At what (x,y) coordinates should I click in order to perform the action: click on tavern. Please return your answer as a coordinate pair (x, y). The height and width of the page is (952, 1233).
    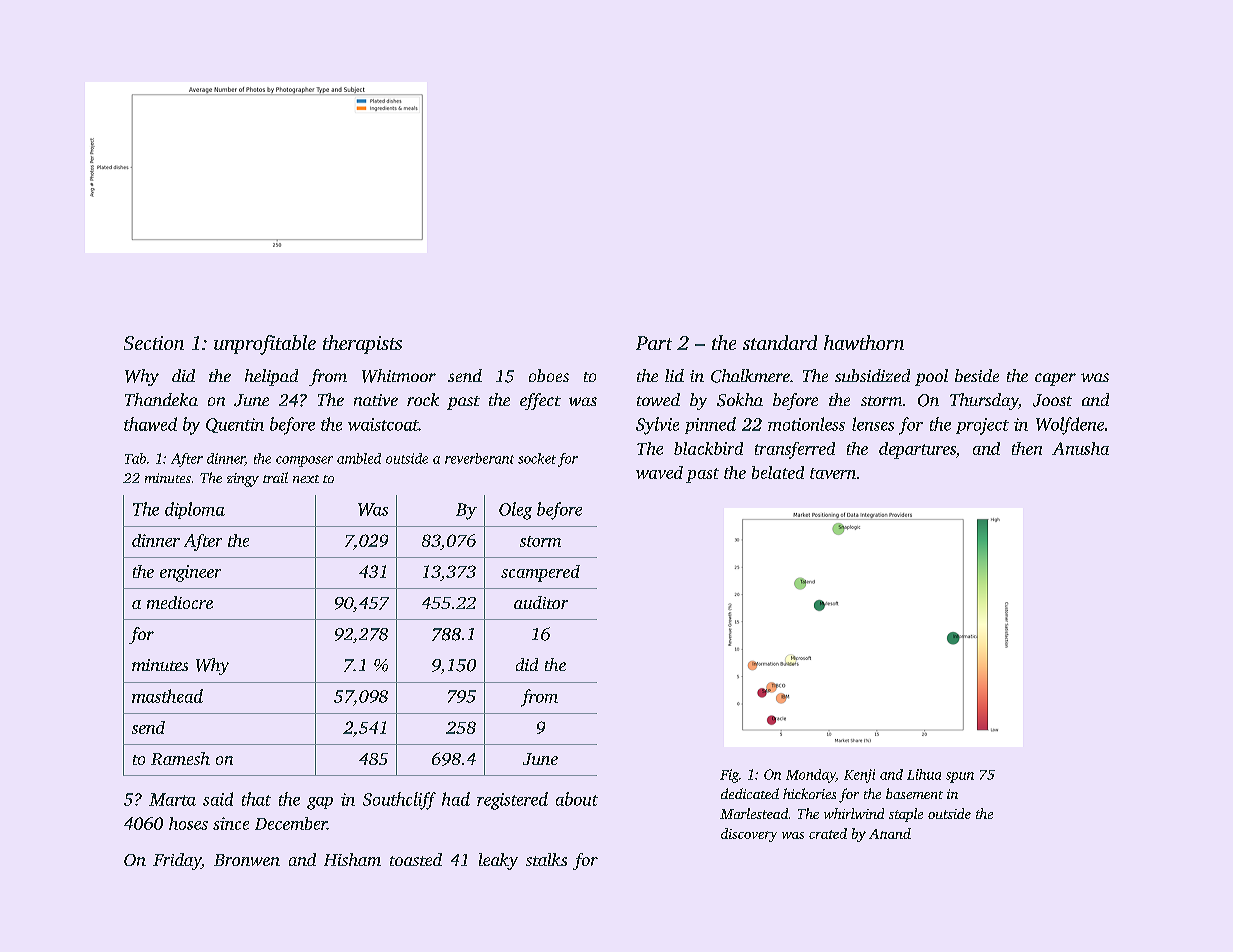
    Looking at the image, I should click on (833, 473).
